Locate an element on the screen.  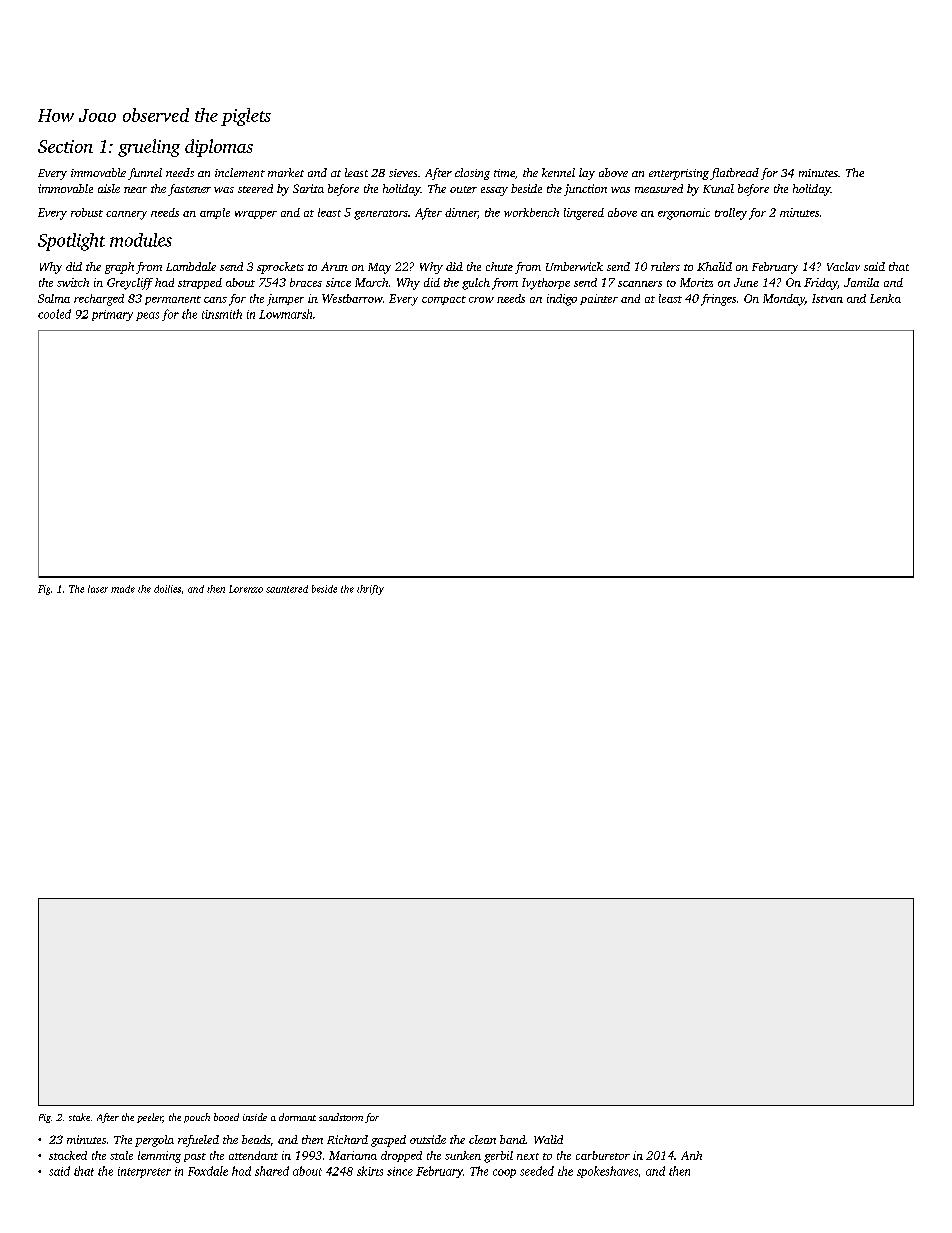
flatbread is located at coordinates (734, 174).
